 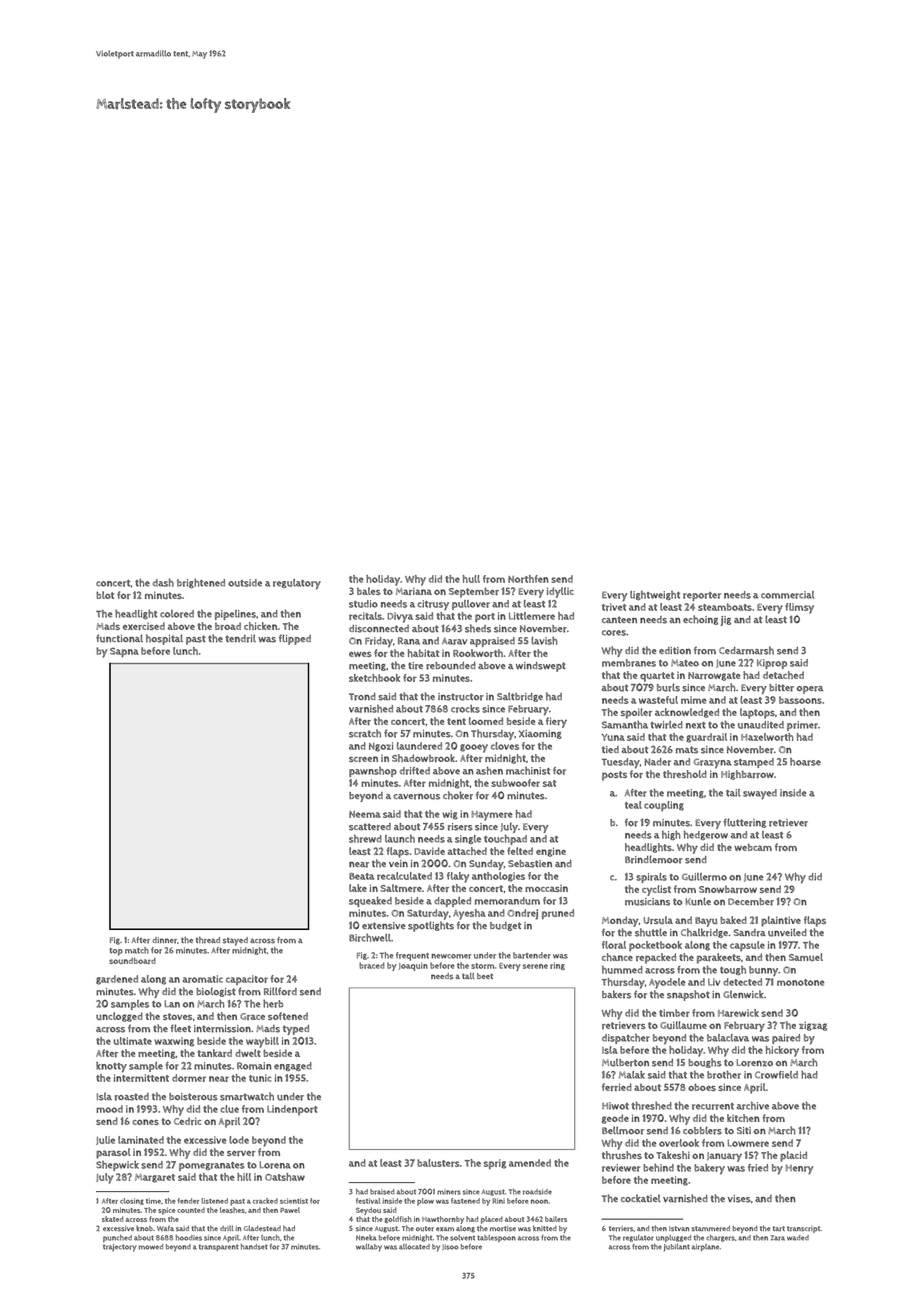 What do you see at coordinates (164, 639) in the screenshot?
I see `hospital` at bounding box center [164, 639].
